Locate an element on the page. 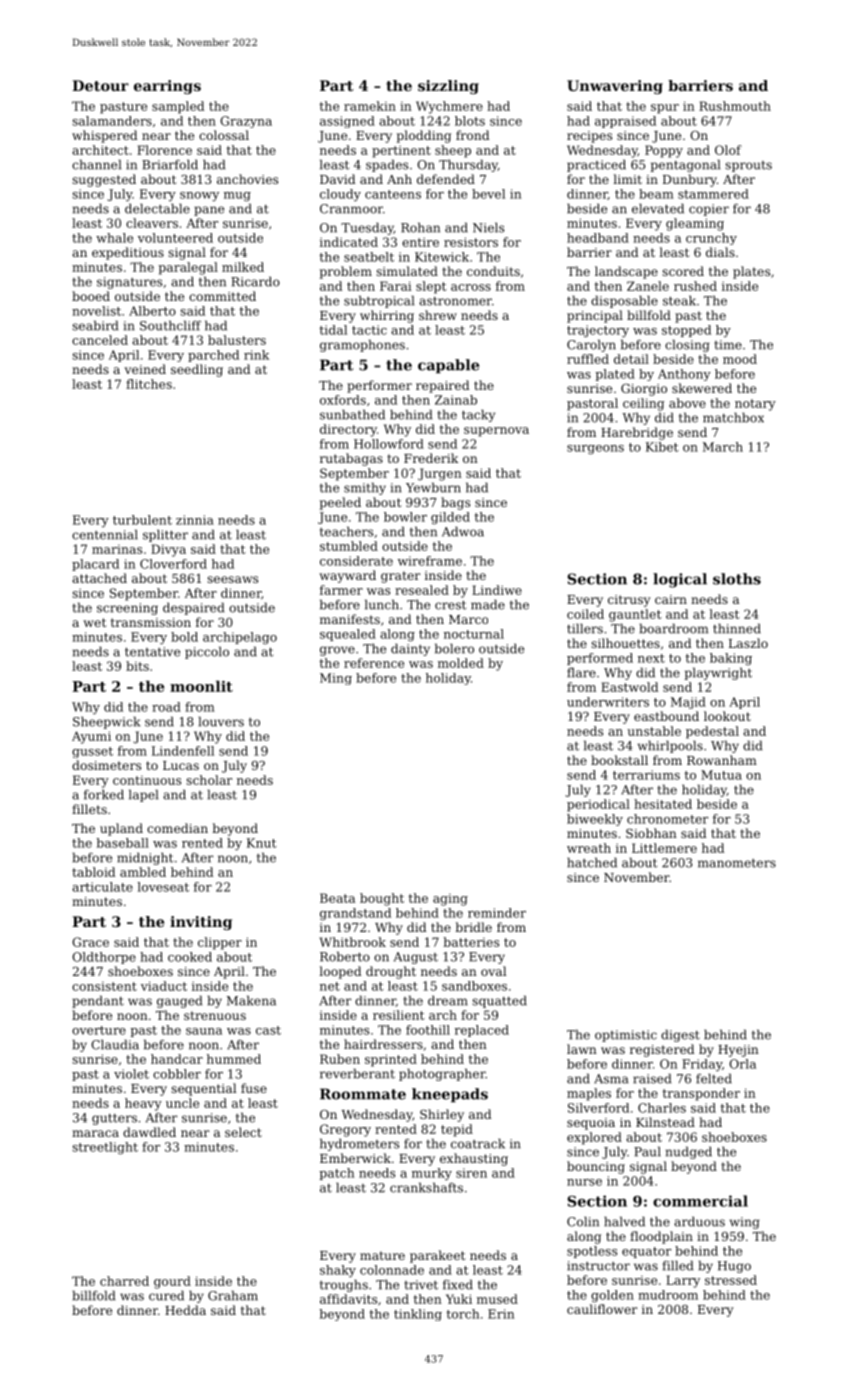 This image has width=849, height=1400. stressed is located at coordinates (731, 1280).
